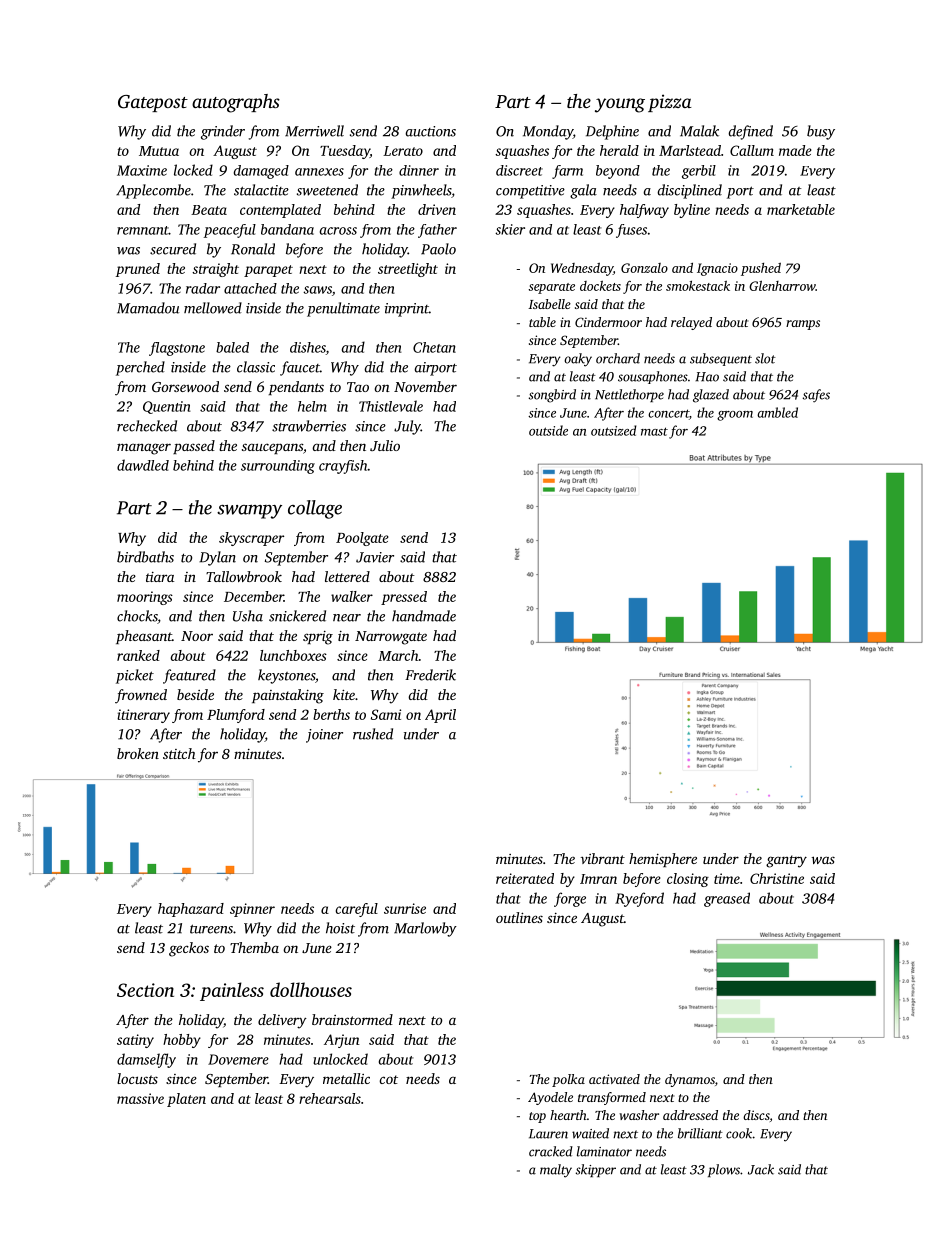  Describe the element at coordinates (654, 431) in the screenshot. I see `mast` at that location.
